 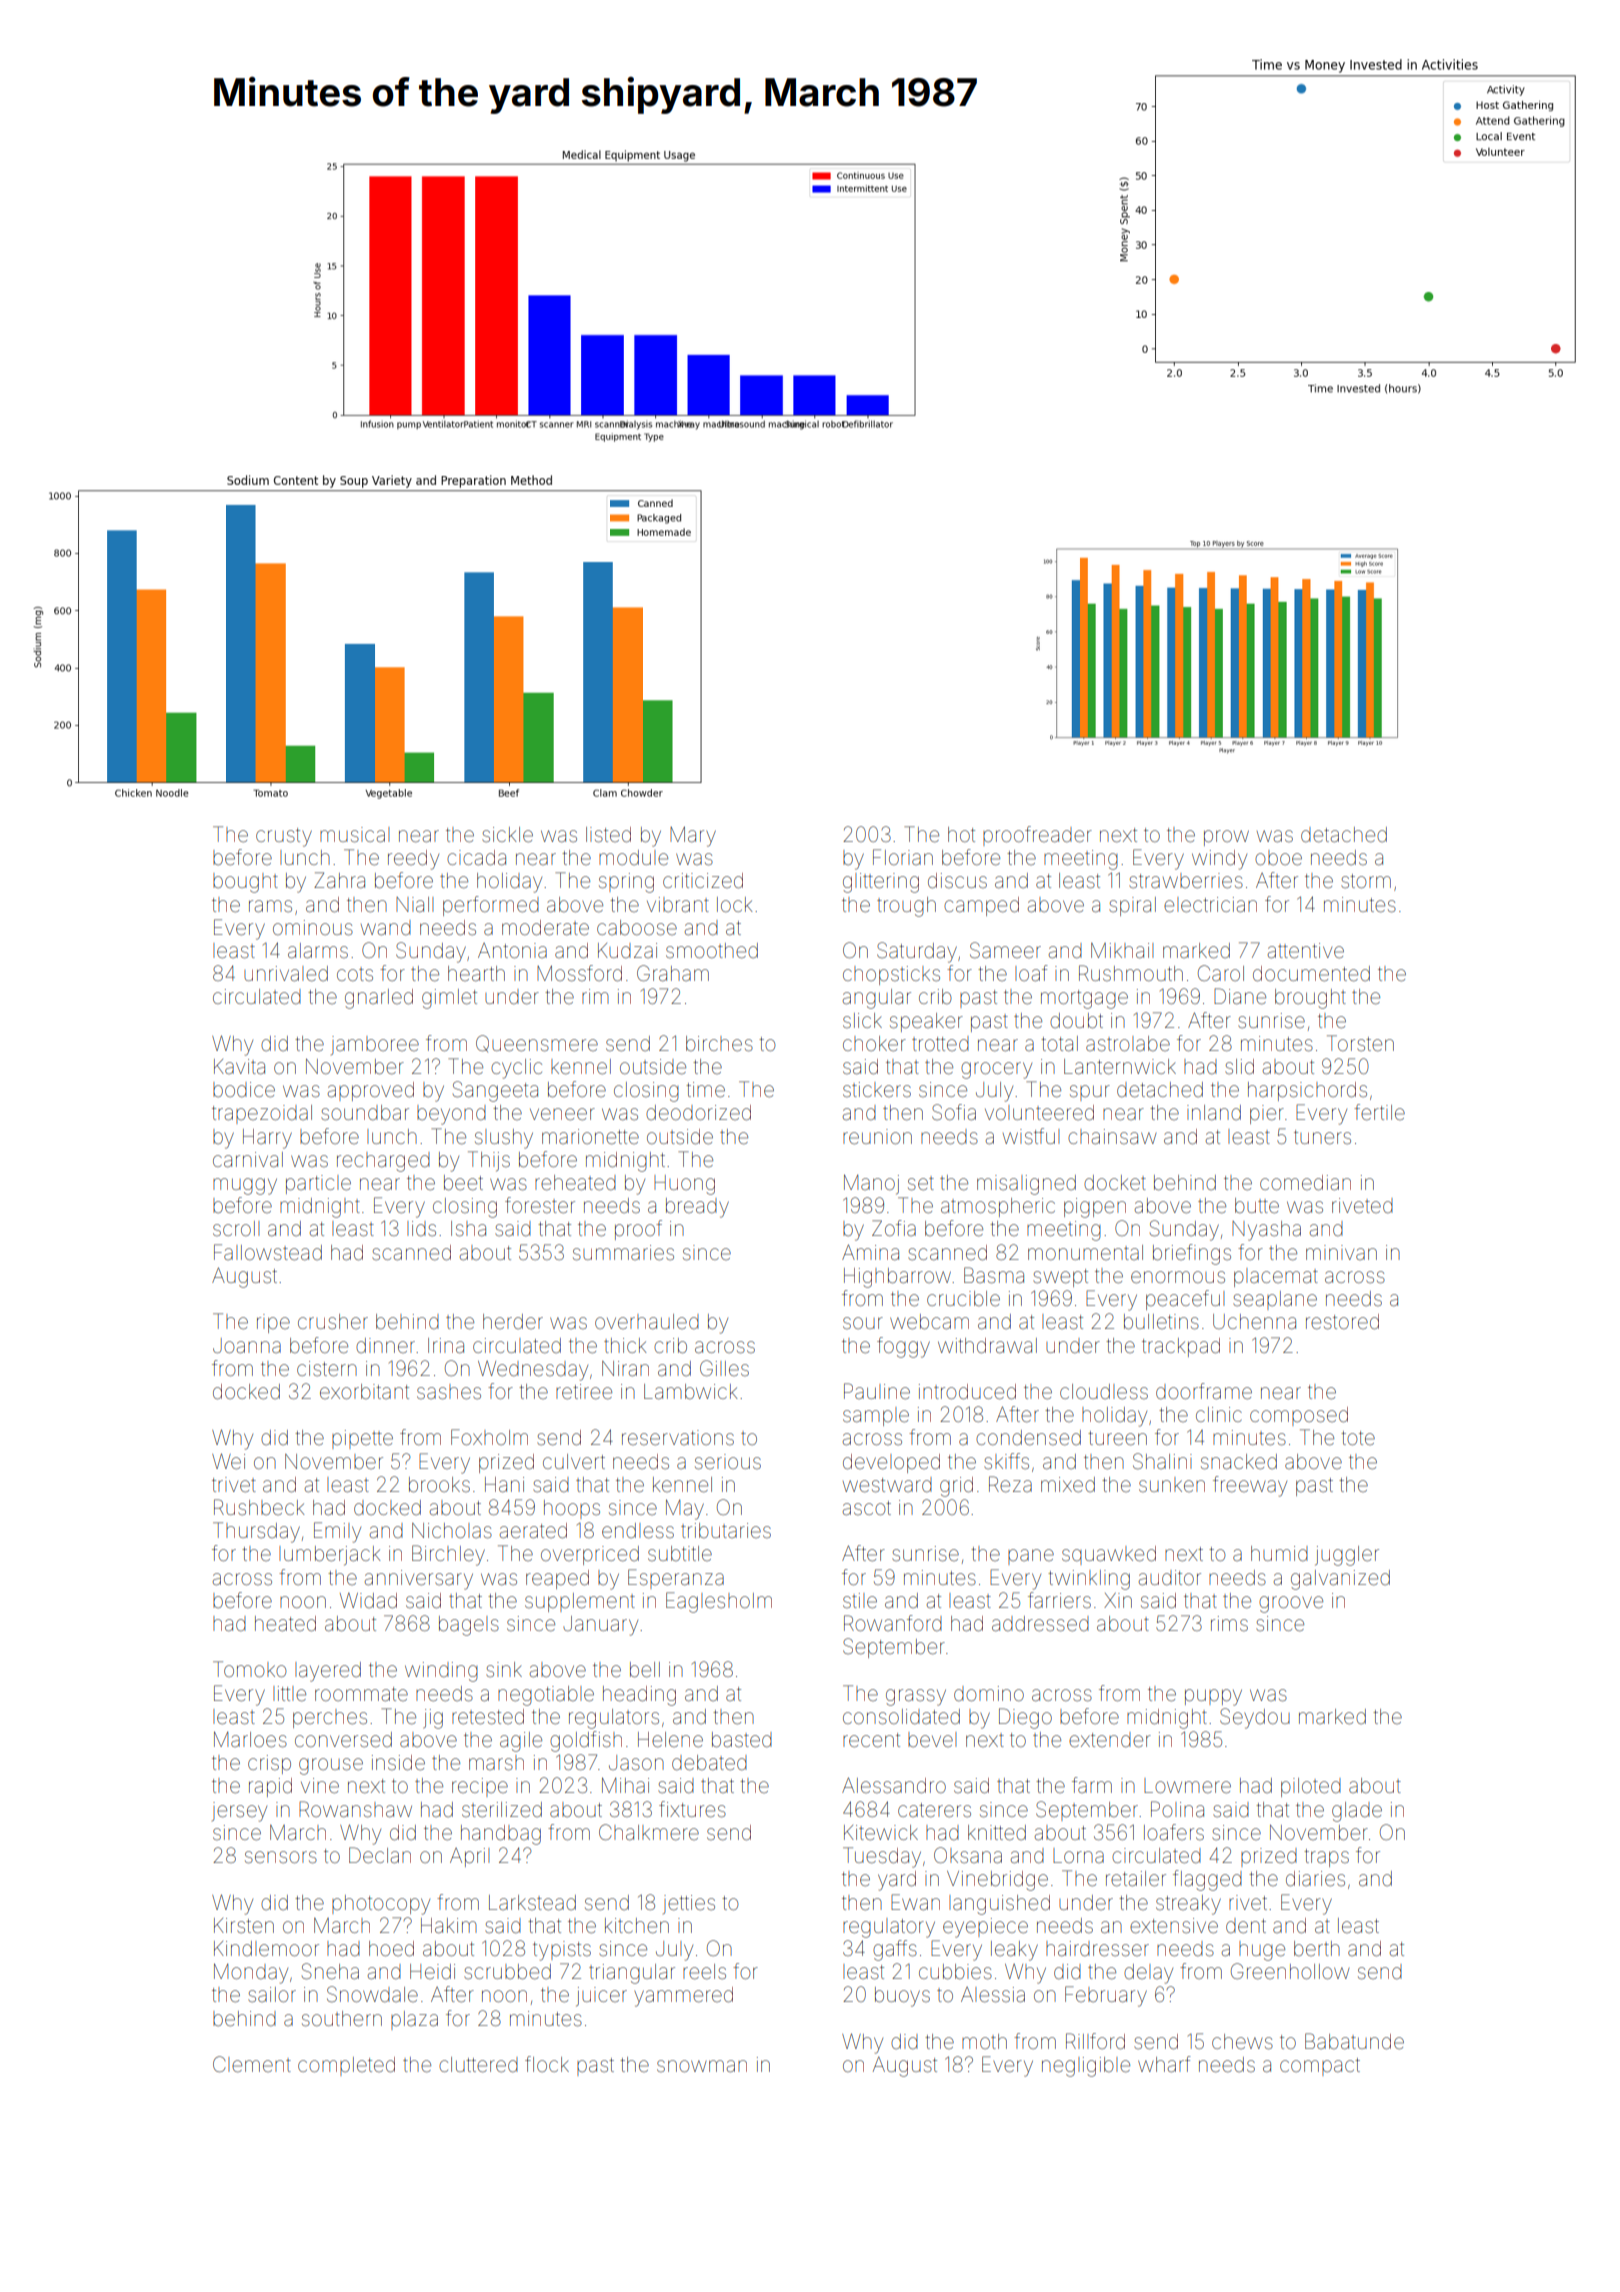 What do you see at coordinates (1006, 1461) in the screenshot?
I see `skiffs` at bounding box center [1006, 1461].
